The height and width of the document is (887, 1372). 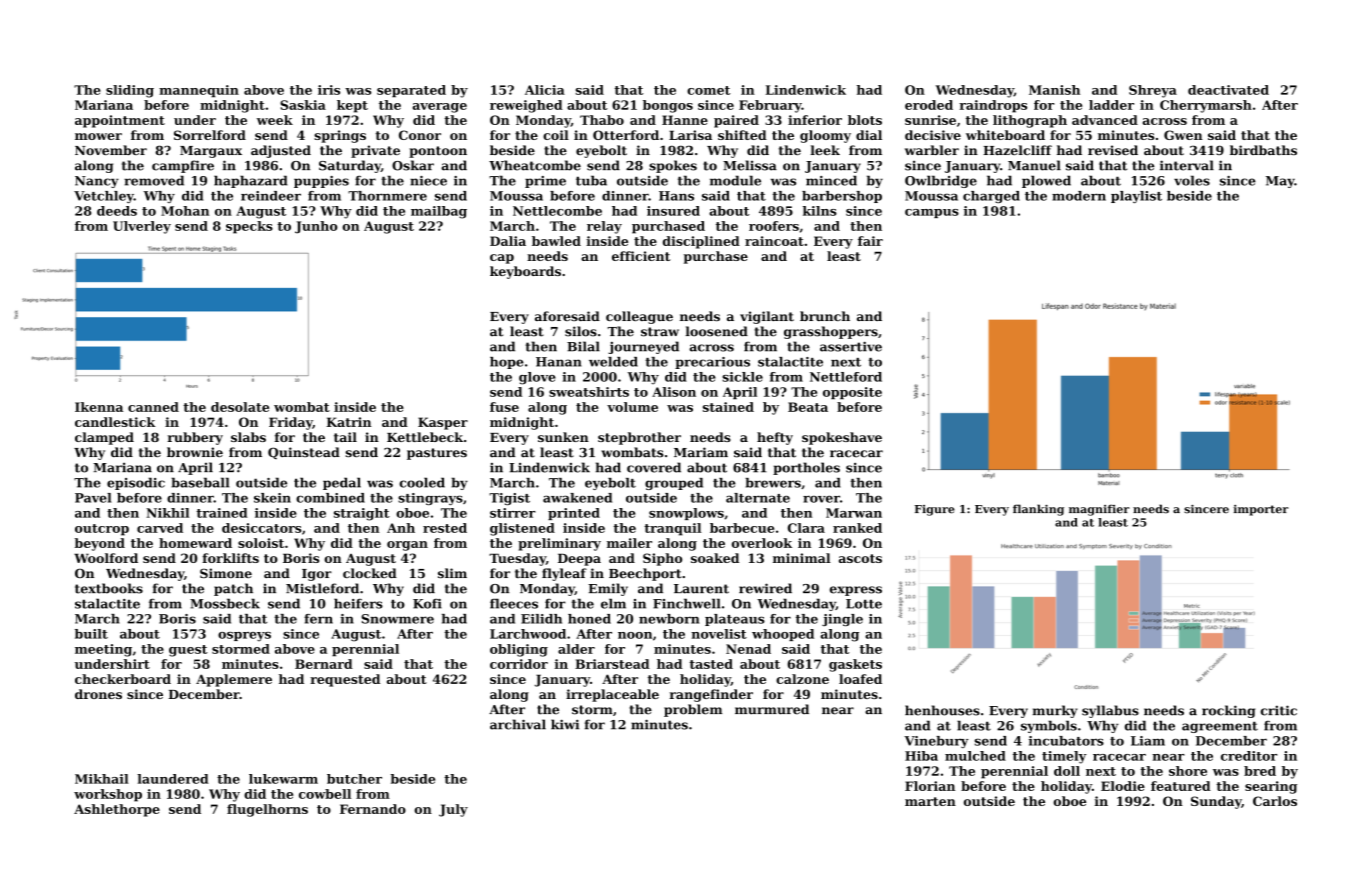 What do you see at coordinates (430, 499) in the document?
I see `stingrays` at bounding box center [430, 499].
